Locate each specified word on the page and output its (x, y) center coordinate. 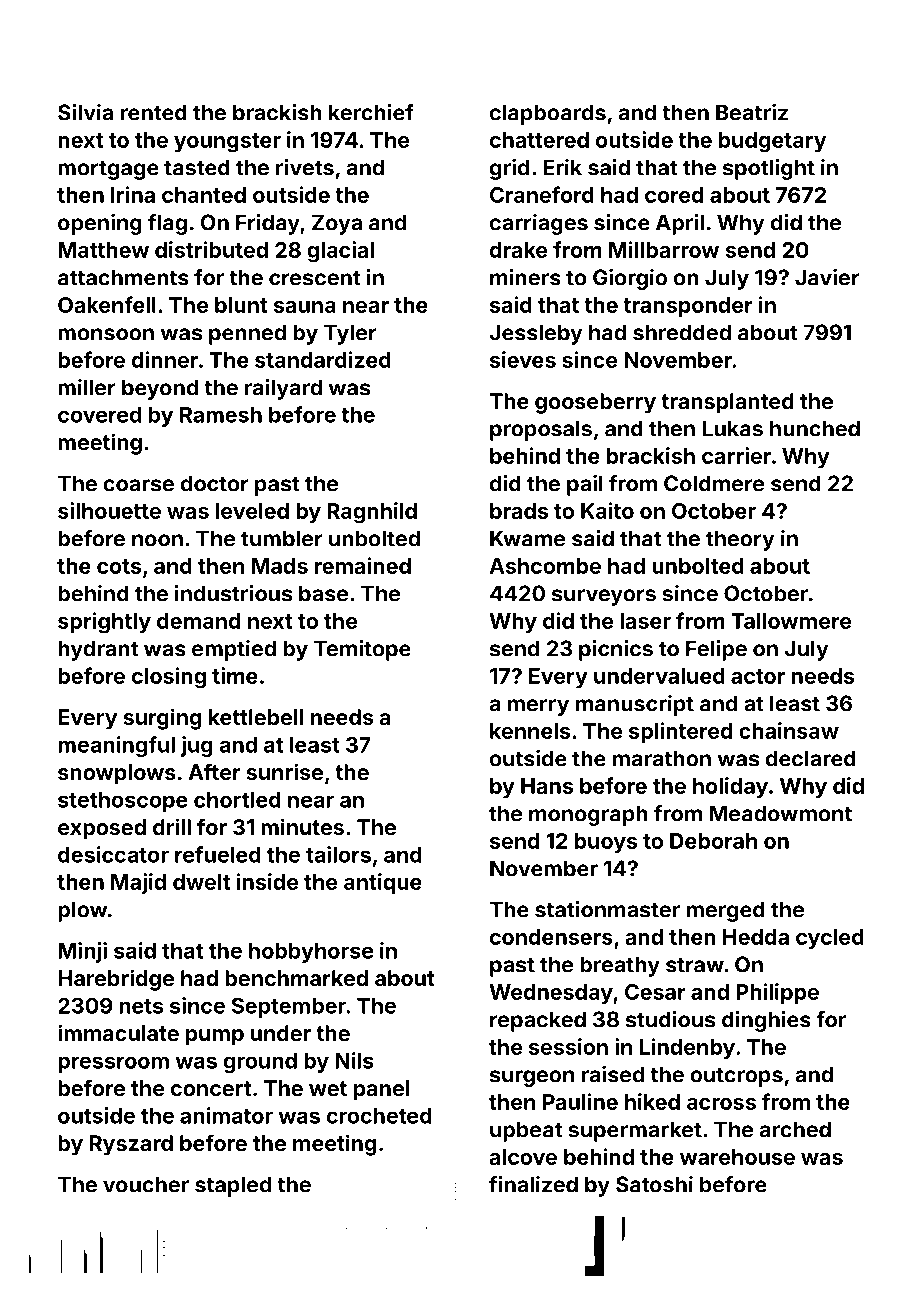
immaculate (118, 1032)
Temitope (362, 650)
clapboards (548, 114)
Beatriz (752, 112)
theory (740, 540)
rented (154, 112)
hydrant (98, 650)
